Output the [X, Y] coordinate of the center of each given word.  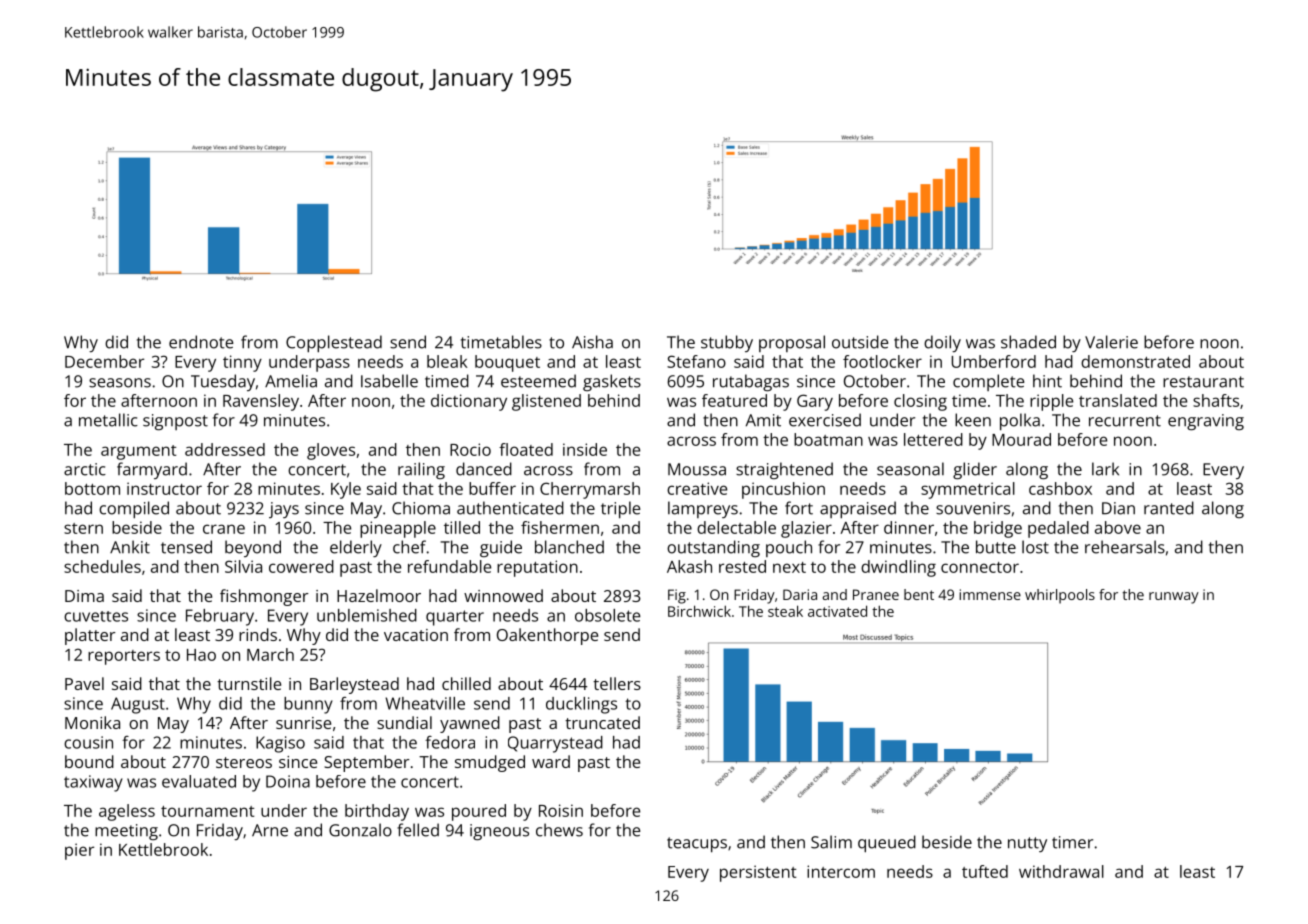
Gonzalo [360, 830]
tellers [617, 683]
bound [89, 761]
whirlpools [1060, 596]
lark [1105, 469]
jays [284, 510]
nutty [1027, 844]
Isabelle [389, 381]
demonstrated [1135, 361]
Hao [201, 655]
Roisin [561, 810]
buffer [492, 488]
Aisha [592, 342]
